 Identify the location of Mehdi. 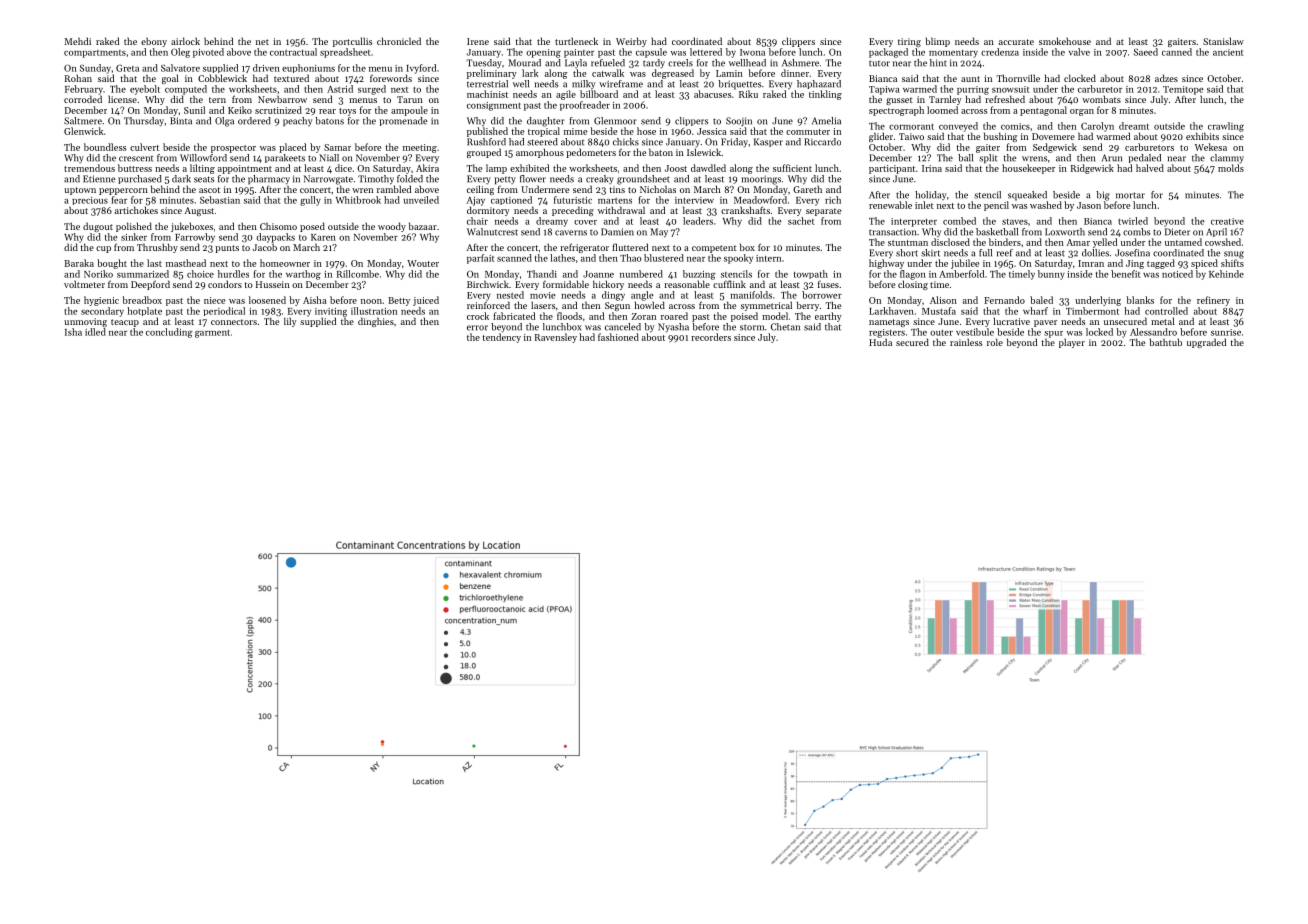
(77, 41).
